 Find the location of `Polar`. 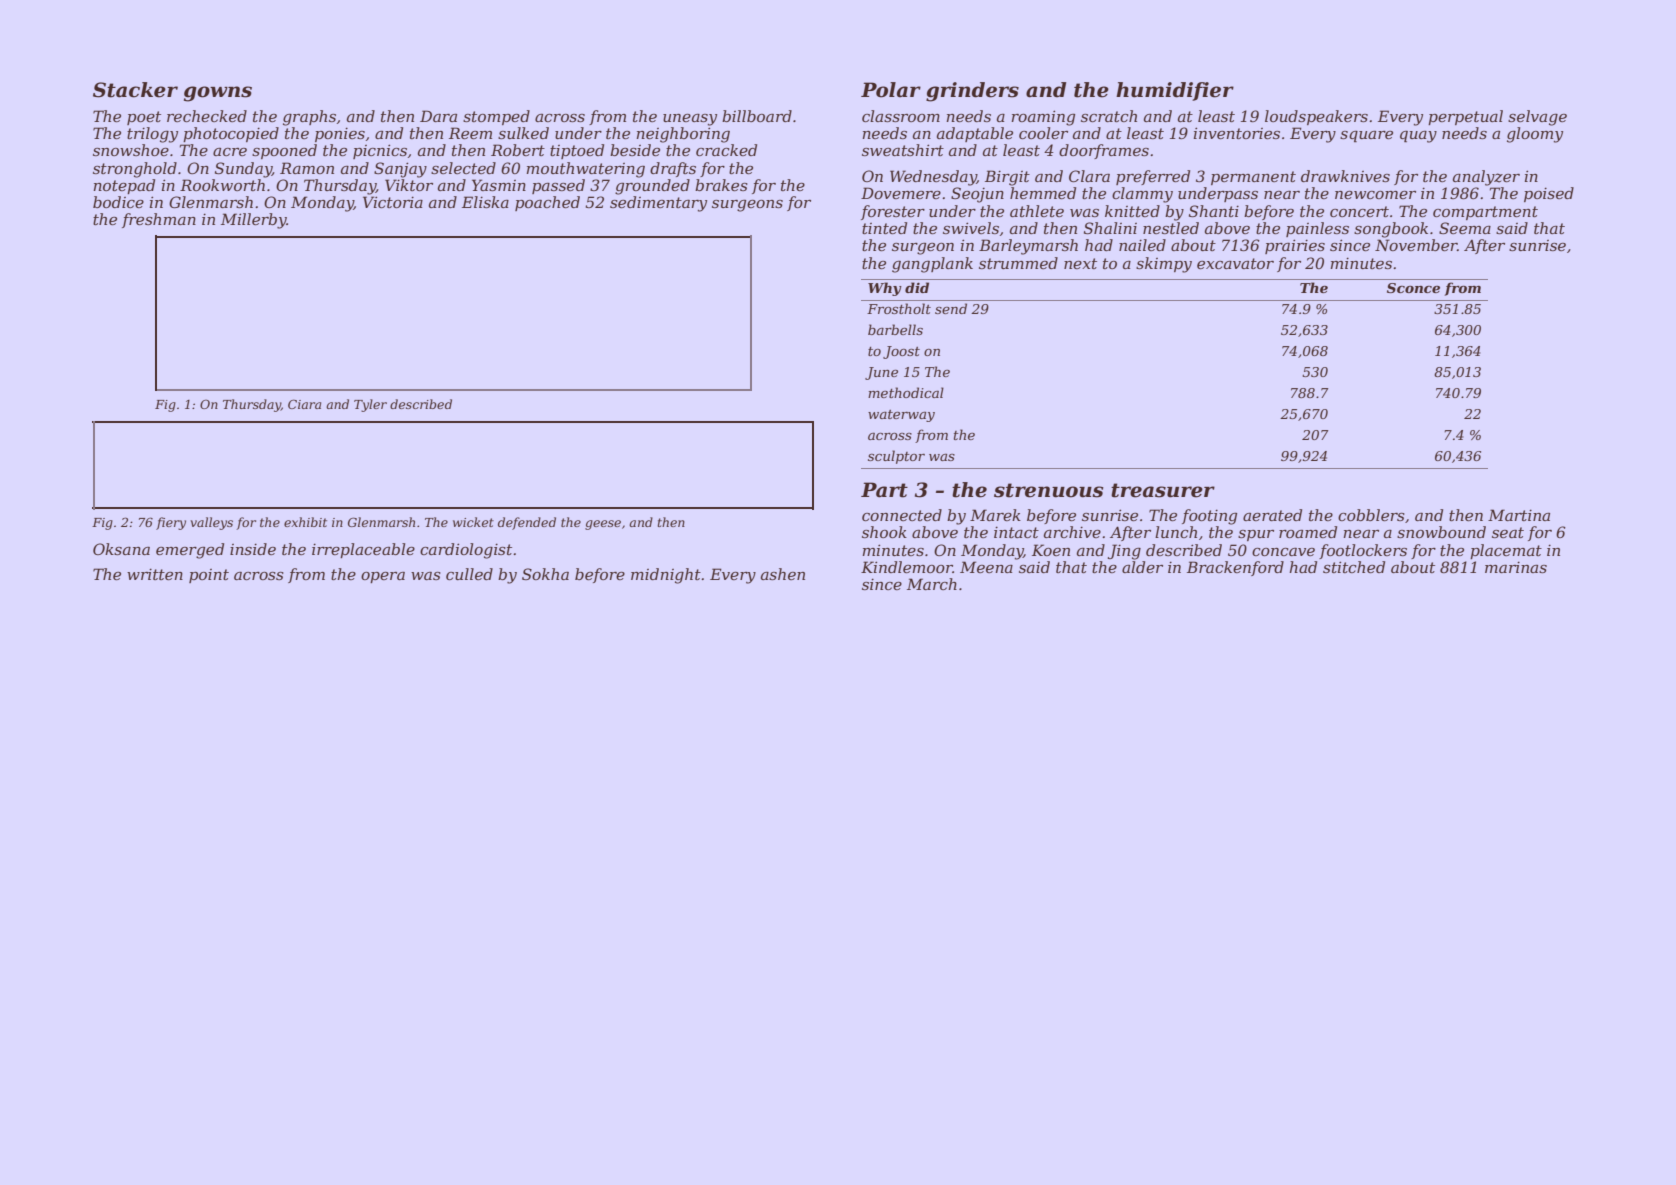

Polar is located at coordinates (891, 90).
